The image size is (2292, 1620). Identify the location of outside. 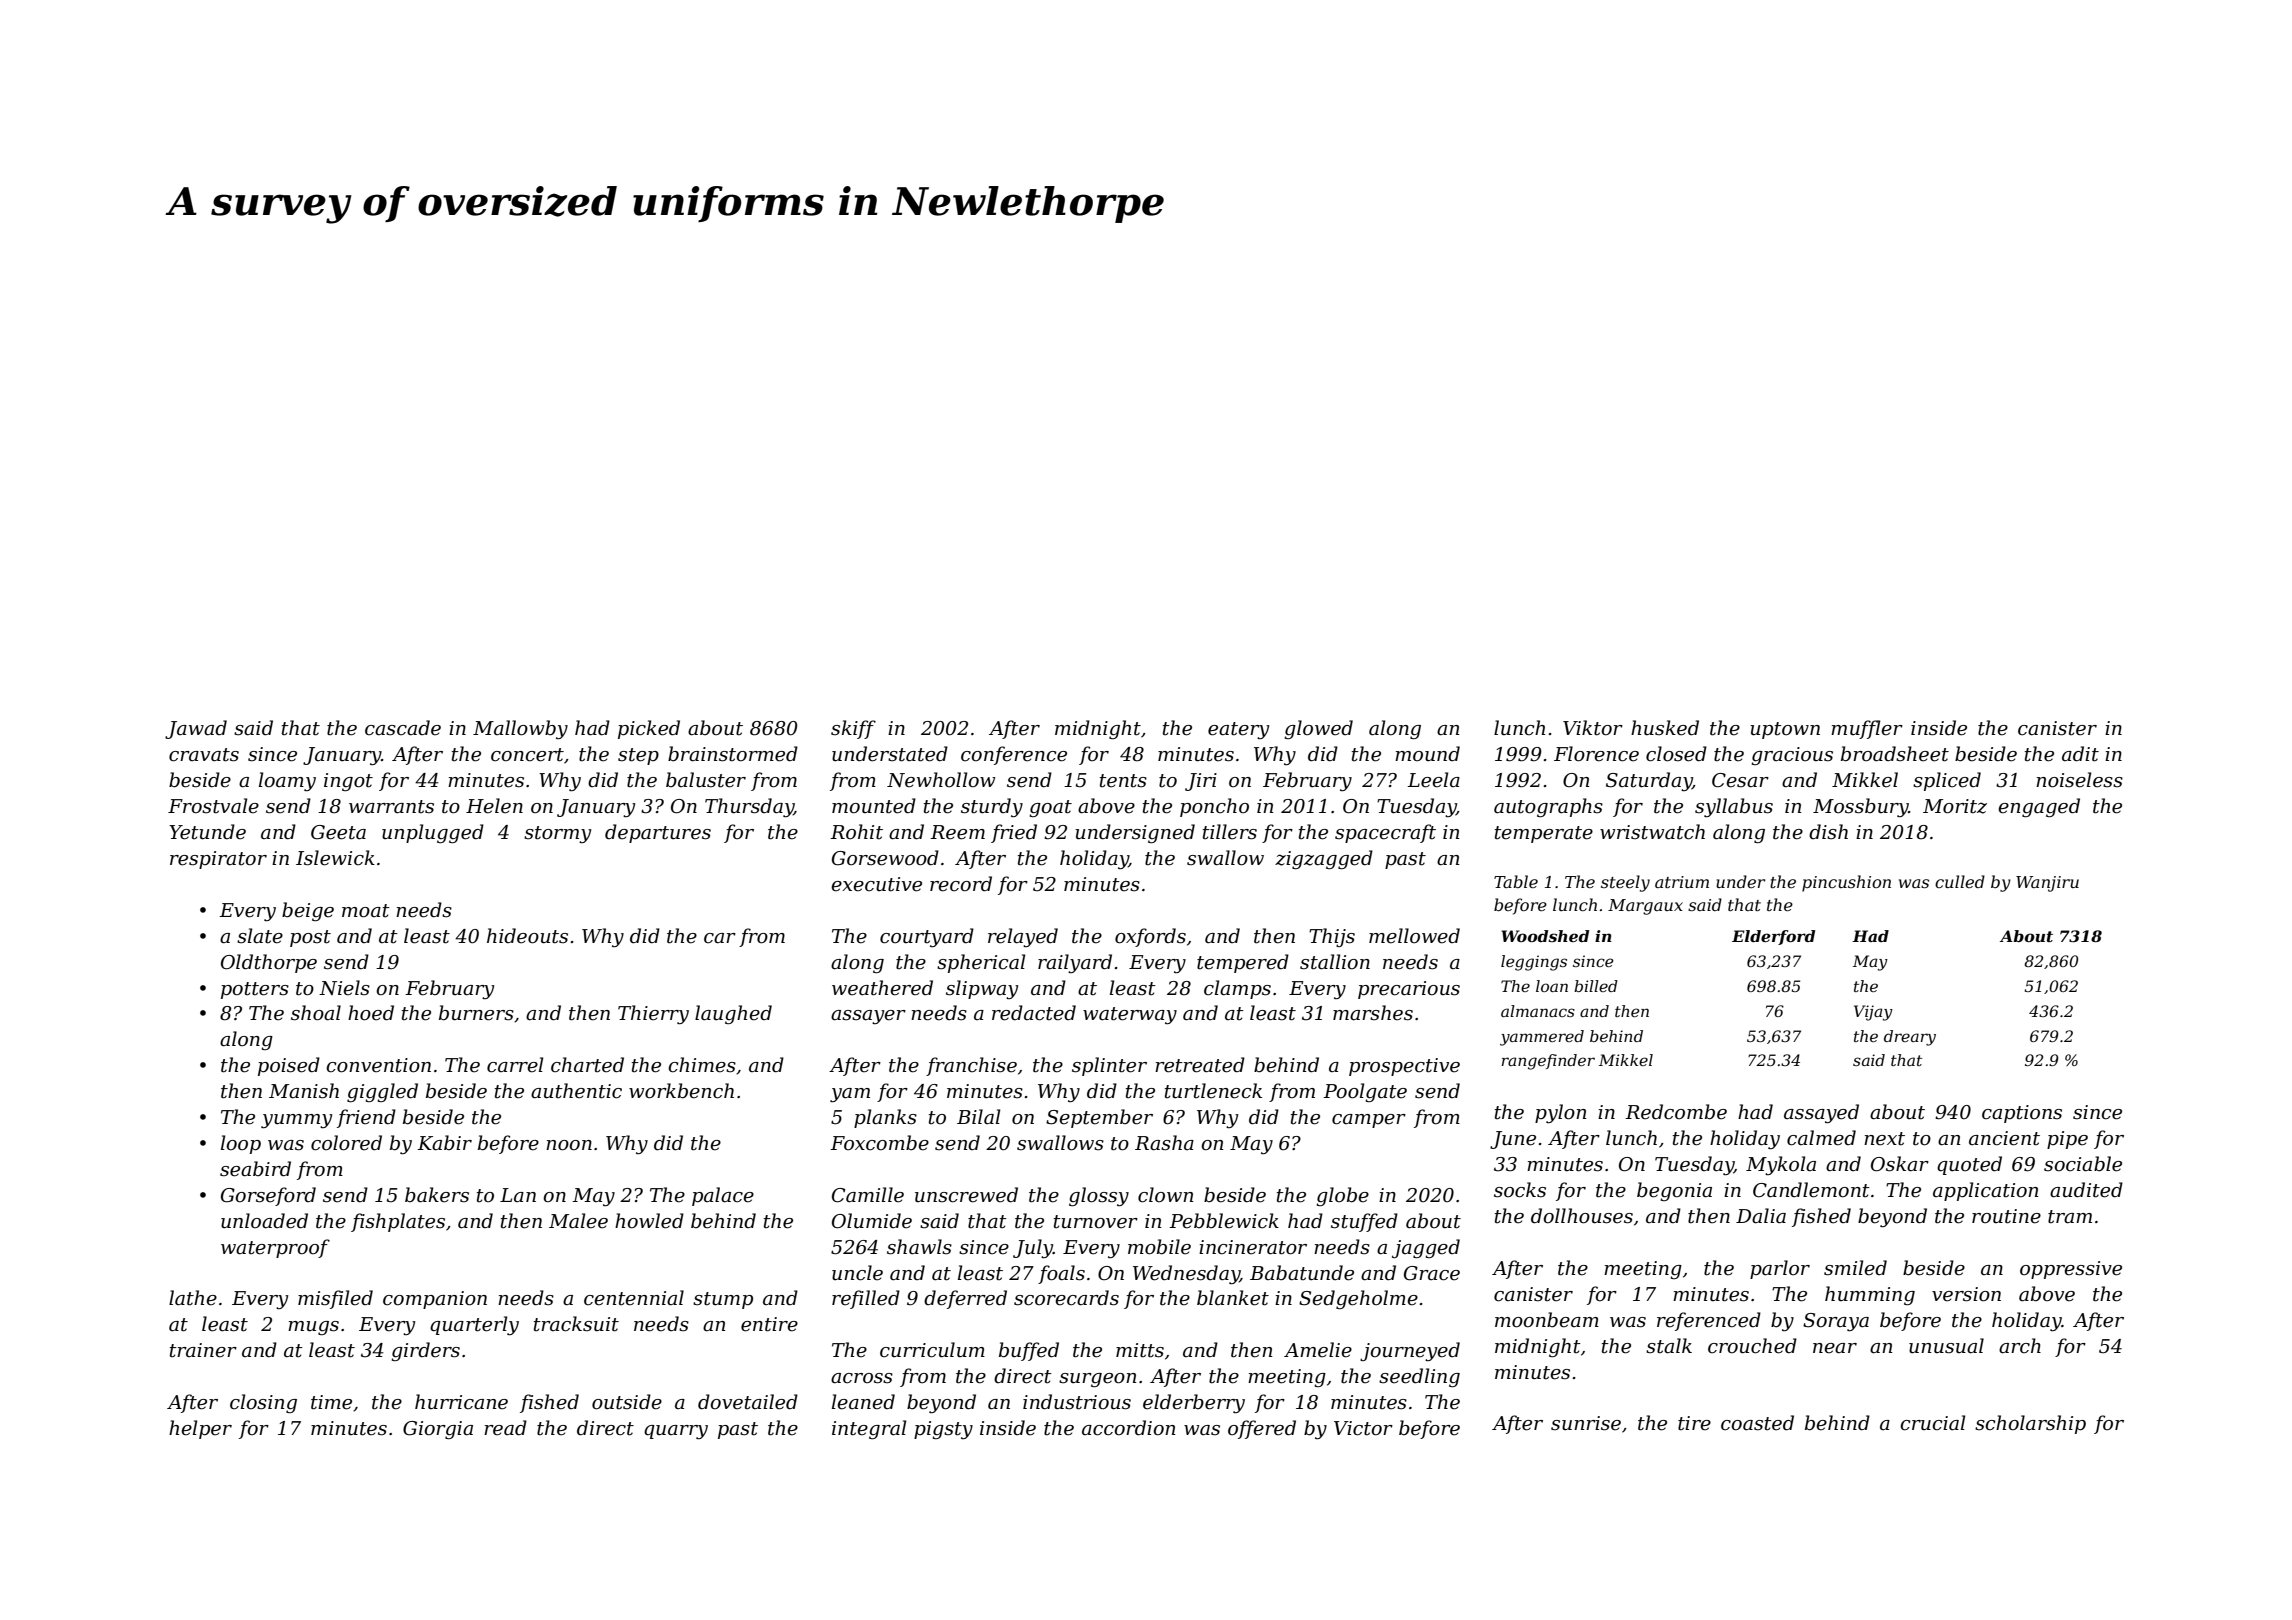
(627, 1402).
